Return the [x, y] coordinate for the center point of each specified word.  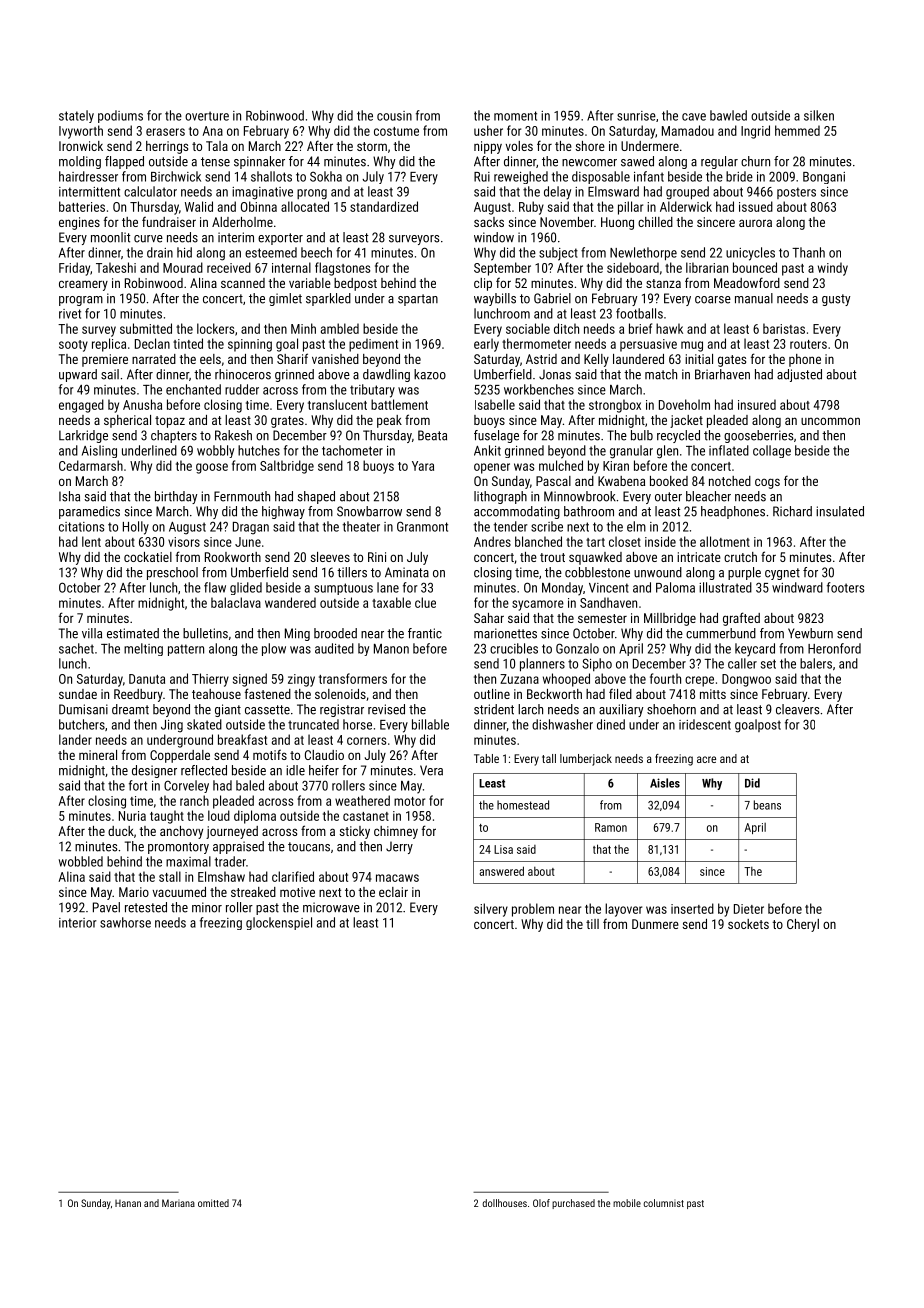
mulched [561, 465]
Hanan [128, 1203]
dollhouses [504, 1203]
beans [767, 805]
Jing [172, 726]
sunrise [636, 116]
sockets [748, 924]
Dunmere [655, 924]
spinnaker [259, 162]
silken [819, 115]
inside [660, 541]
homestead [523, 805]
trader [230, 861]
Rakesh [233, 435]
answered [501, 871]
